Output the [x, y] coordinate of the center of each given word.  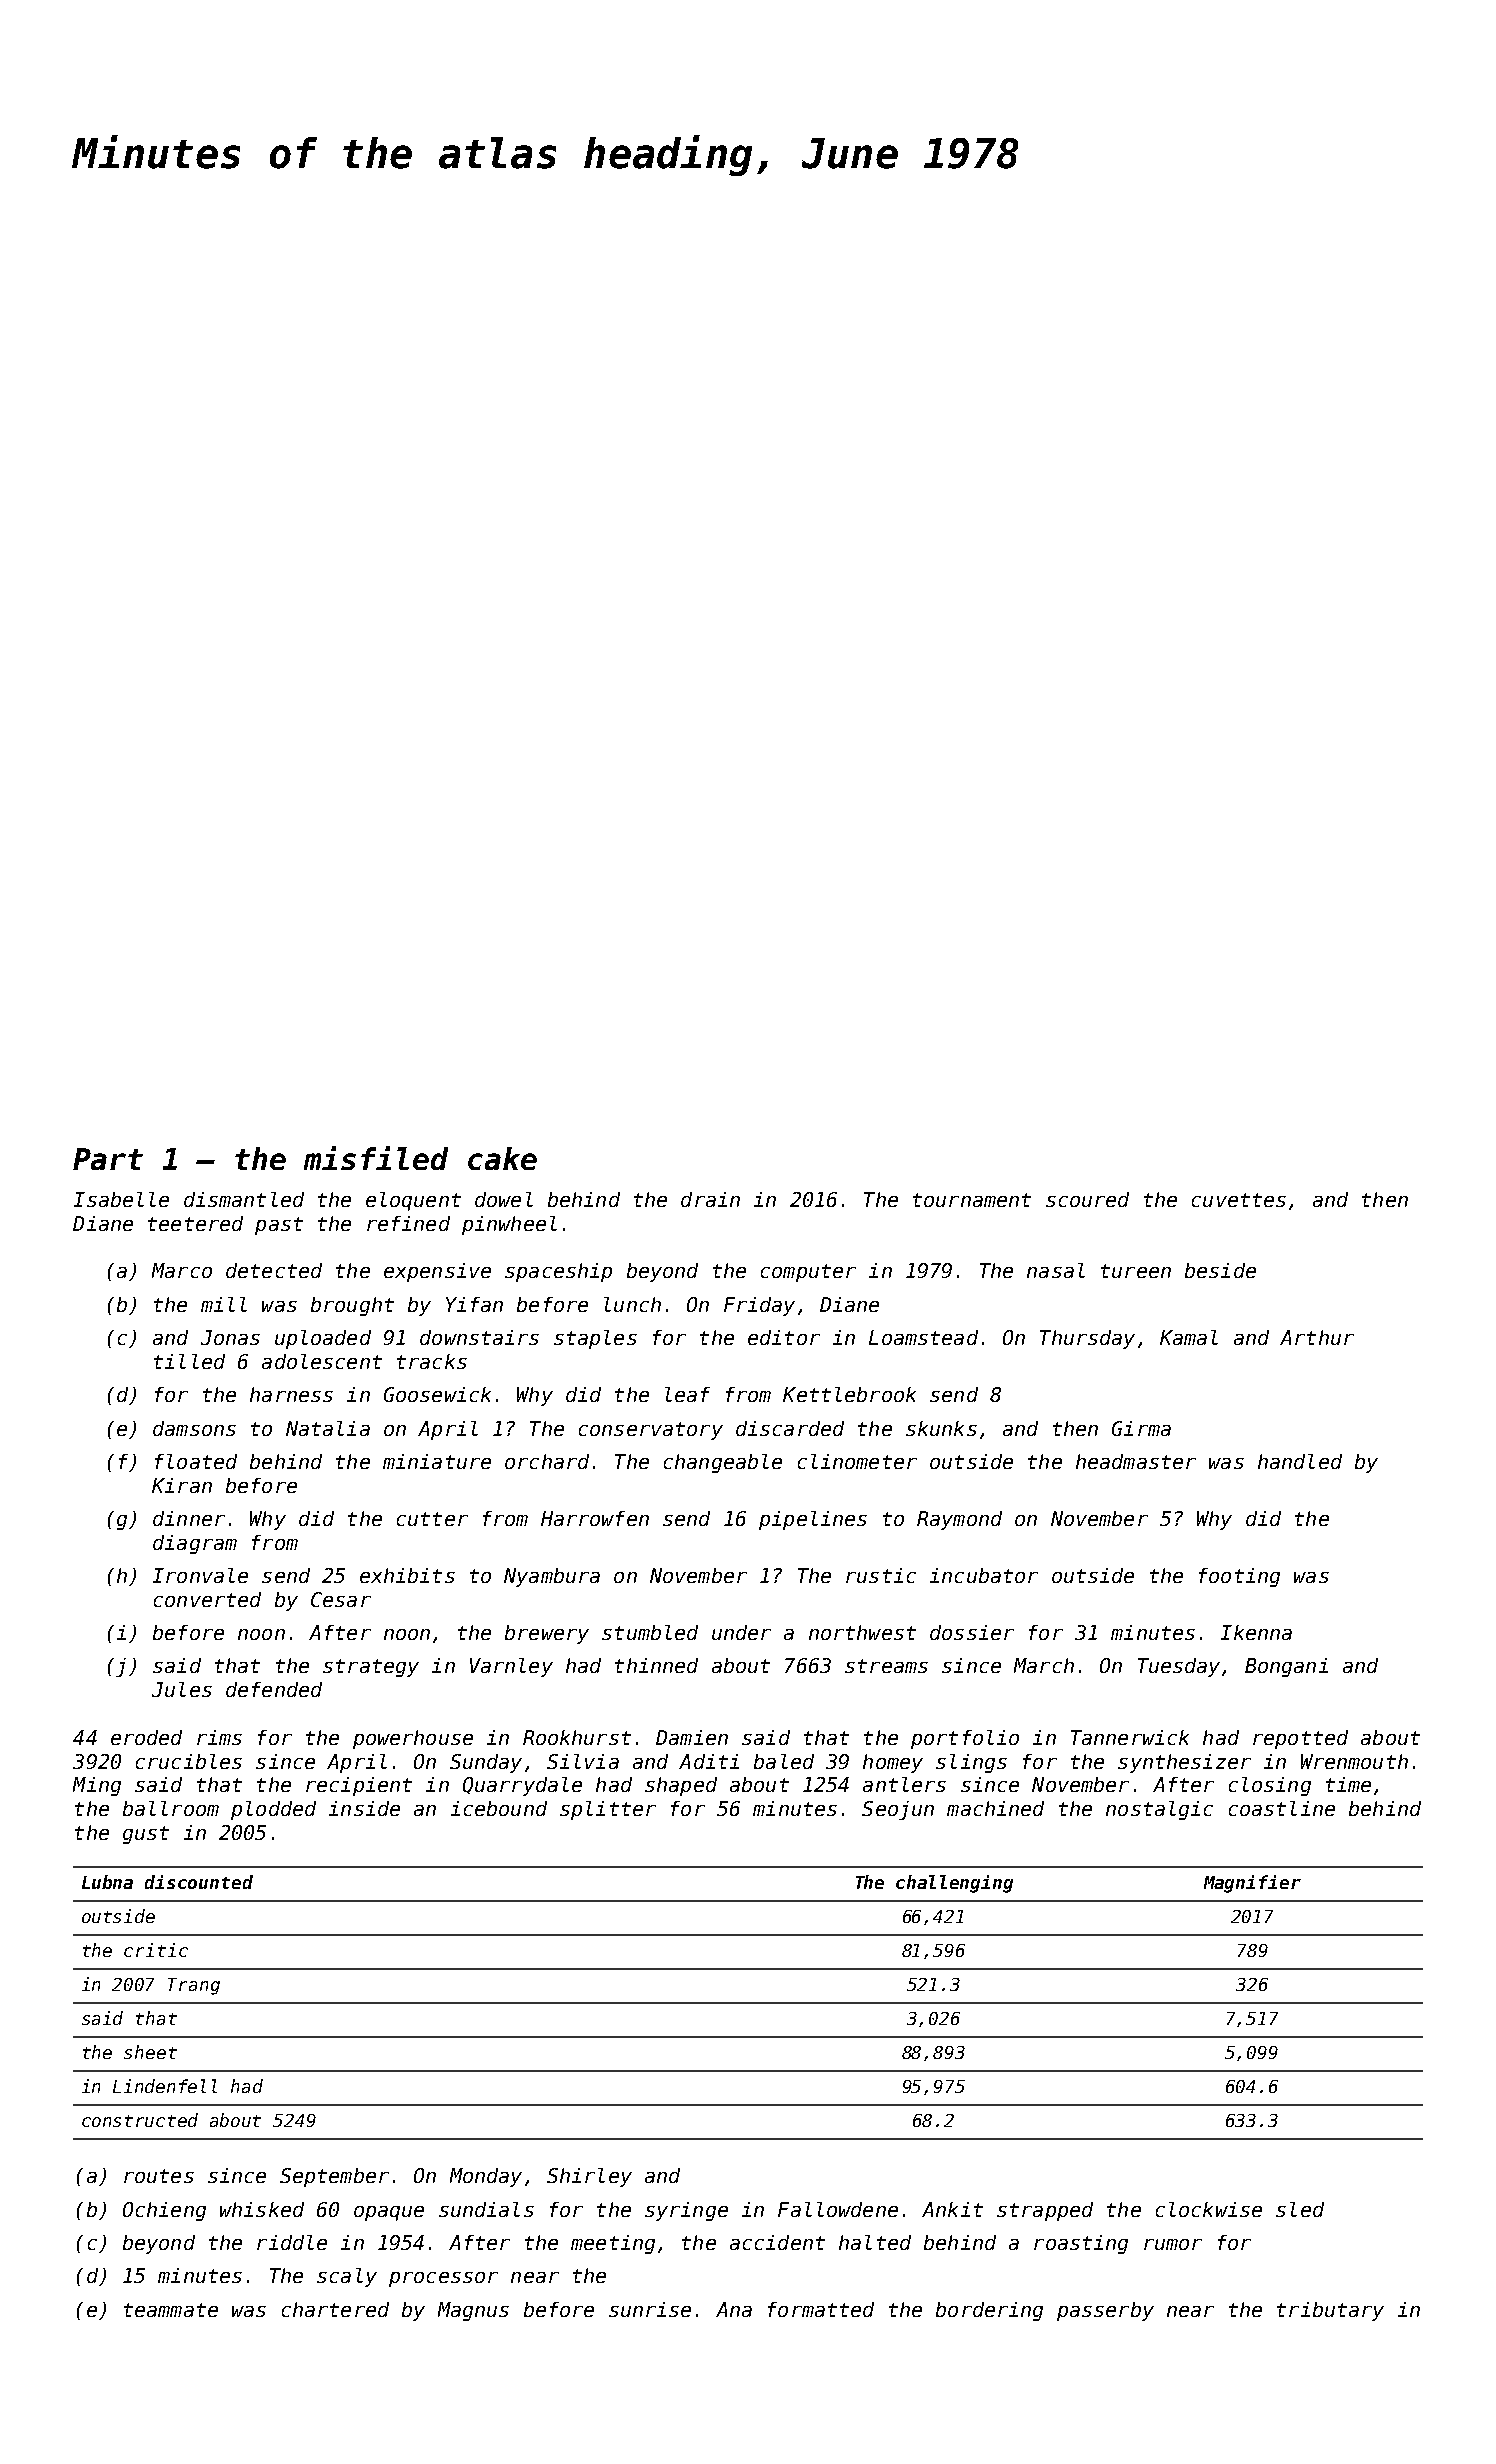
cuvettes [1239, 1200]
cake [502, 1158]
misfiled [376, 1158]
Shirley [589, 2177]
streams [886, 1666]
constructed [140, 2120]
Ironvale [200, 1575]
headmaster [1136, 1461]
